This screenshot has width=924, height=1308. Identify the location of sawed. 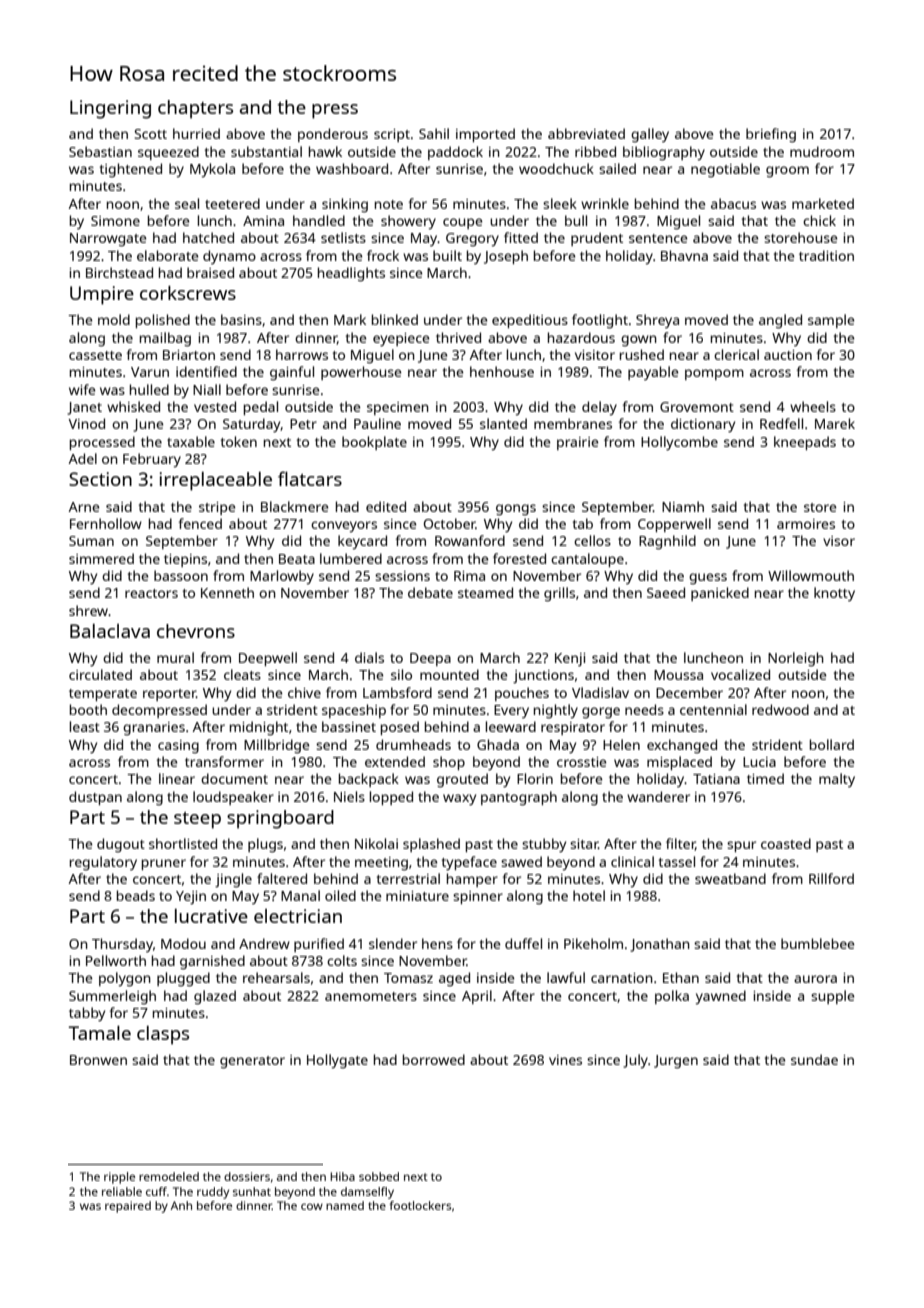
(521, 861).
